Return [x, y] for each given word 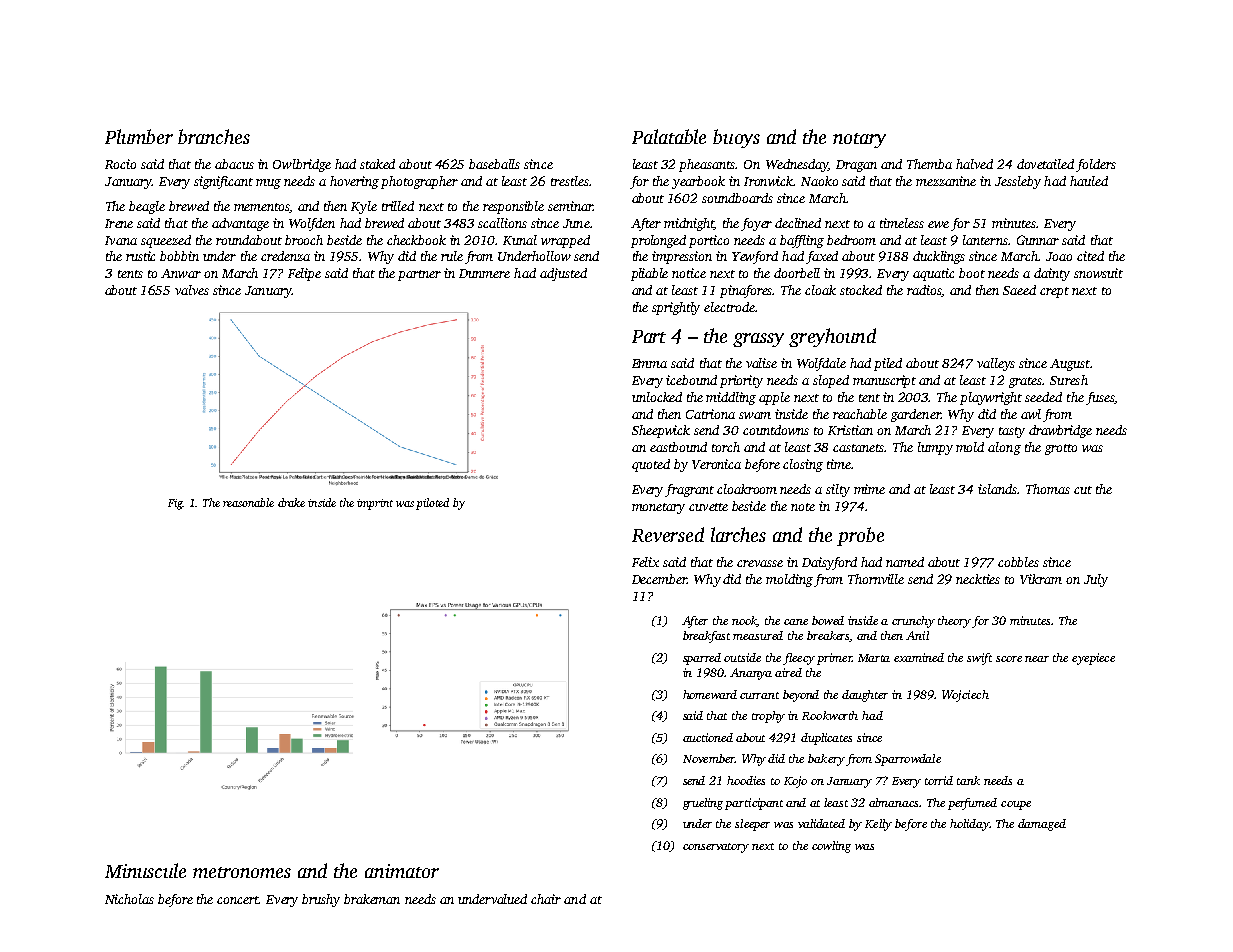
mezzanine [946, 181]
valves [192, 290]
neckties [978, 579]
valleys [996, 364]
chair [546, 899]
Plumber [139, 136]
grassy [758, 340]
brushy [321, 900]
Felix [645, 562]
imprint [375, 504]
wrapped [565, 241]
